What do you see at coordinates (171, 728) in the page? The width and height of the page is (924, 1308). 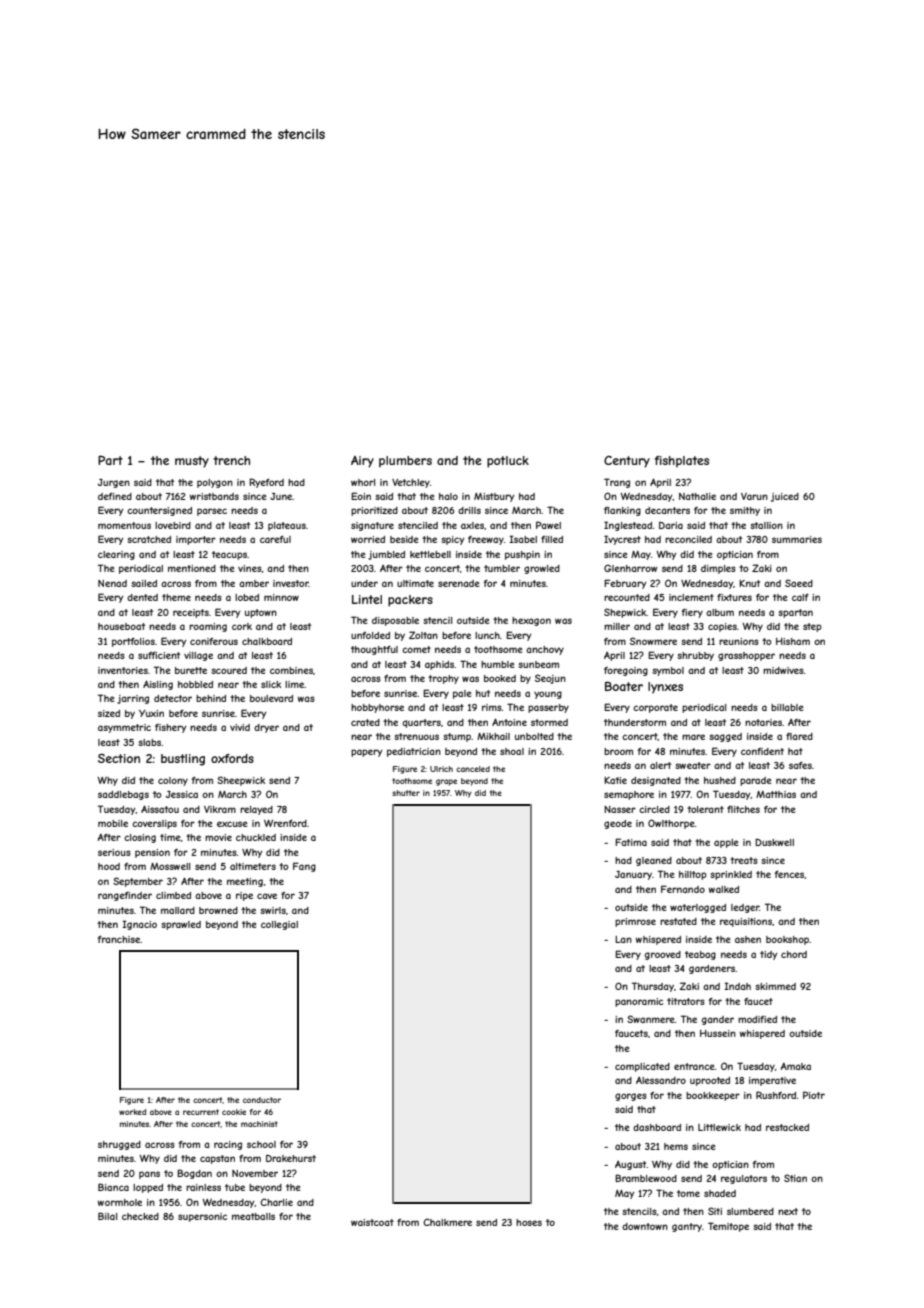 I see `fishery` at bounding box center [171, 728].
